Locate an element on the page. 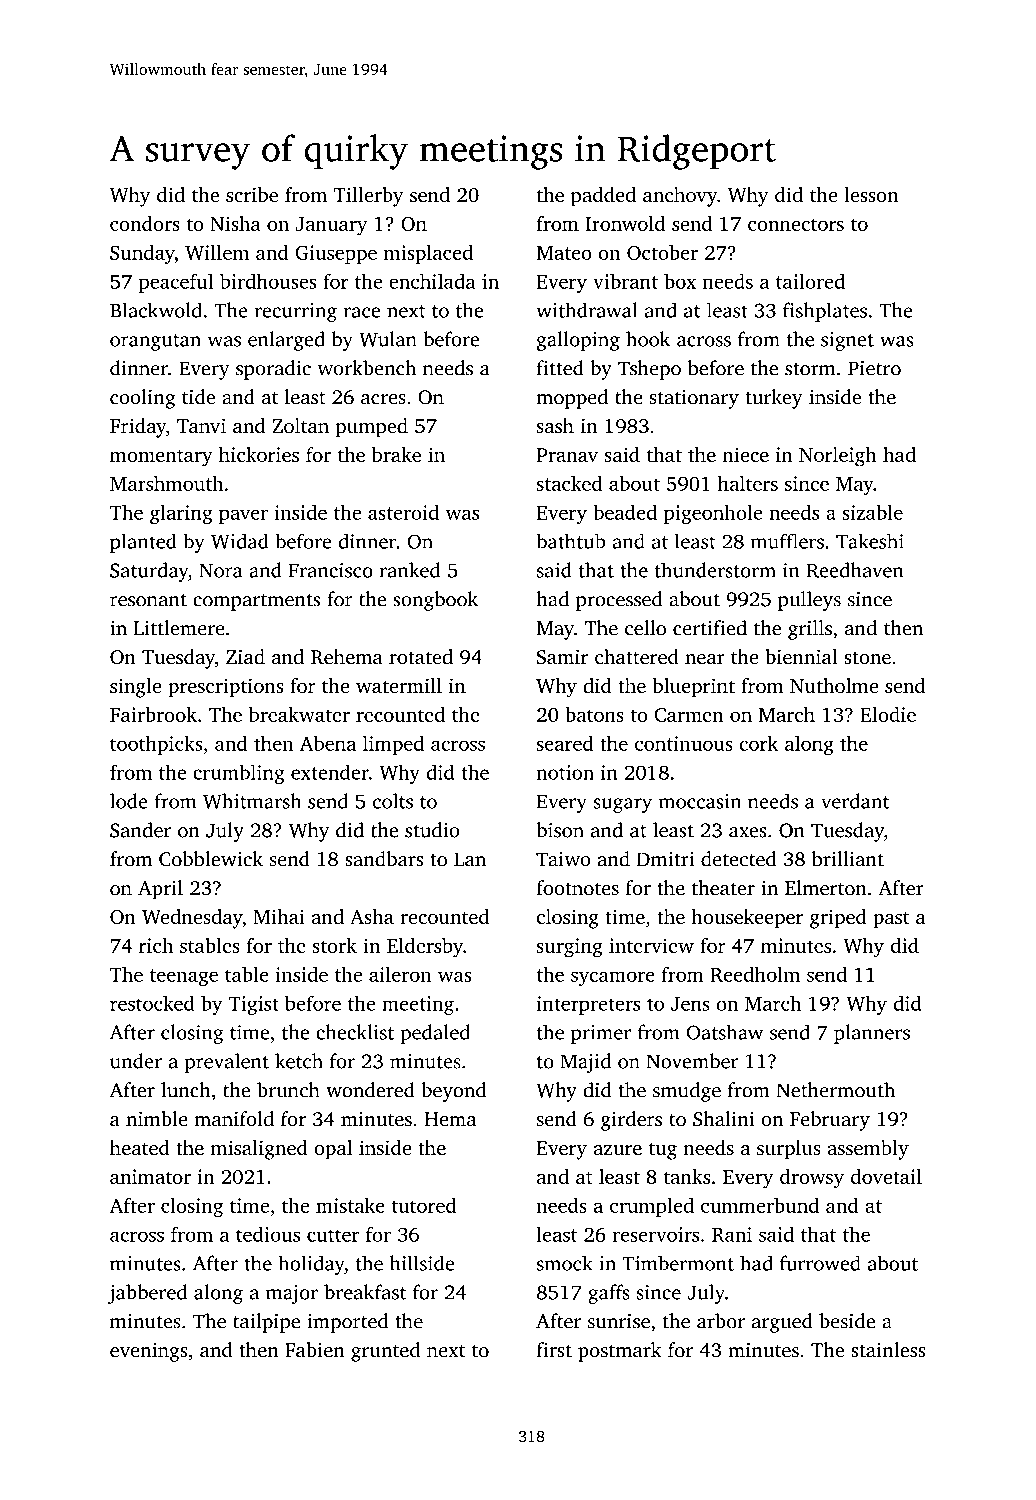 The height and width of the page is (1500, 1036). January is located at coordinates (332, 226).
